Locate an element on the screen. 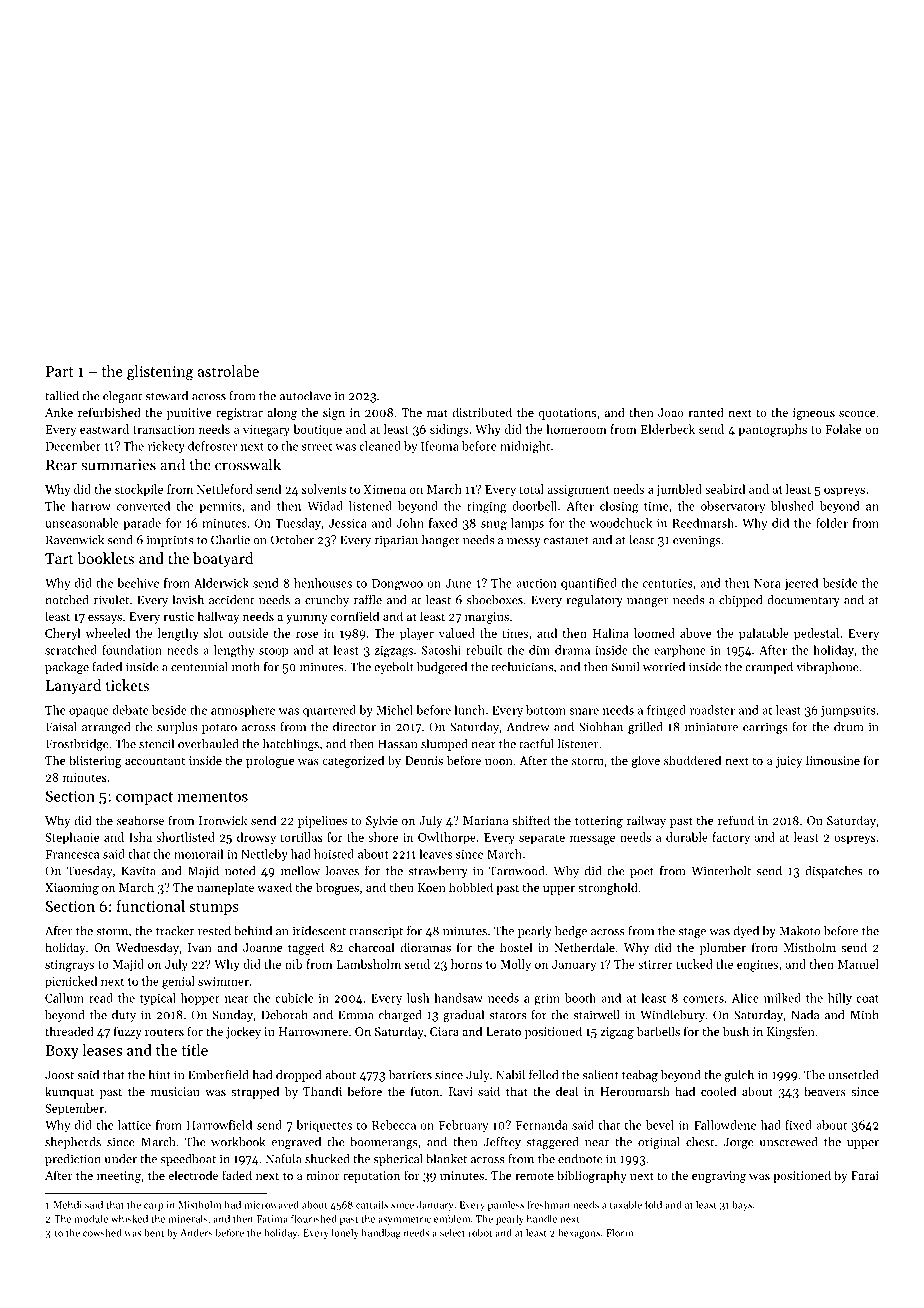  Tart is located at coordinates (59, 558).
